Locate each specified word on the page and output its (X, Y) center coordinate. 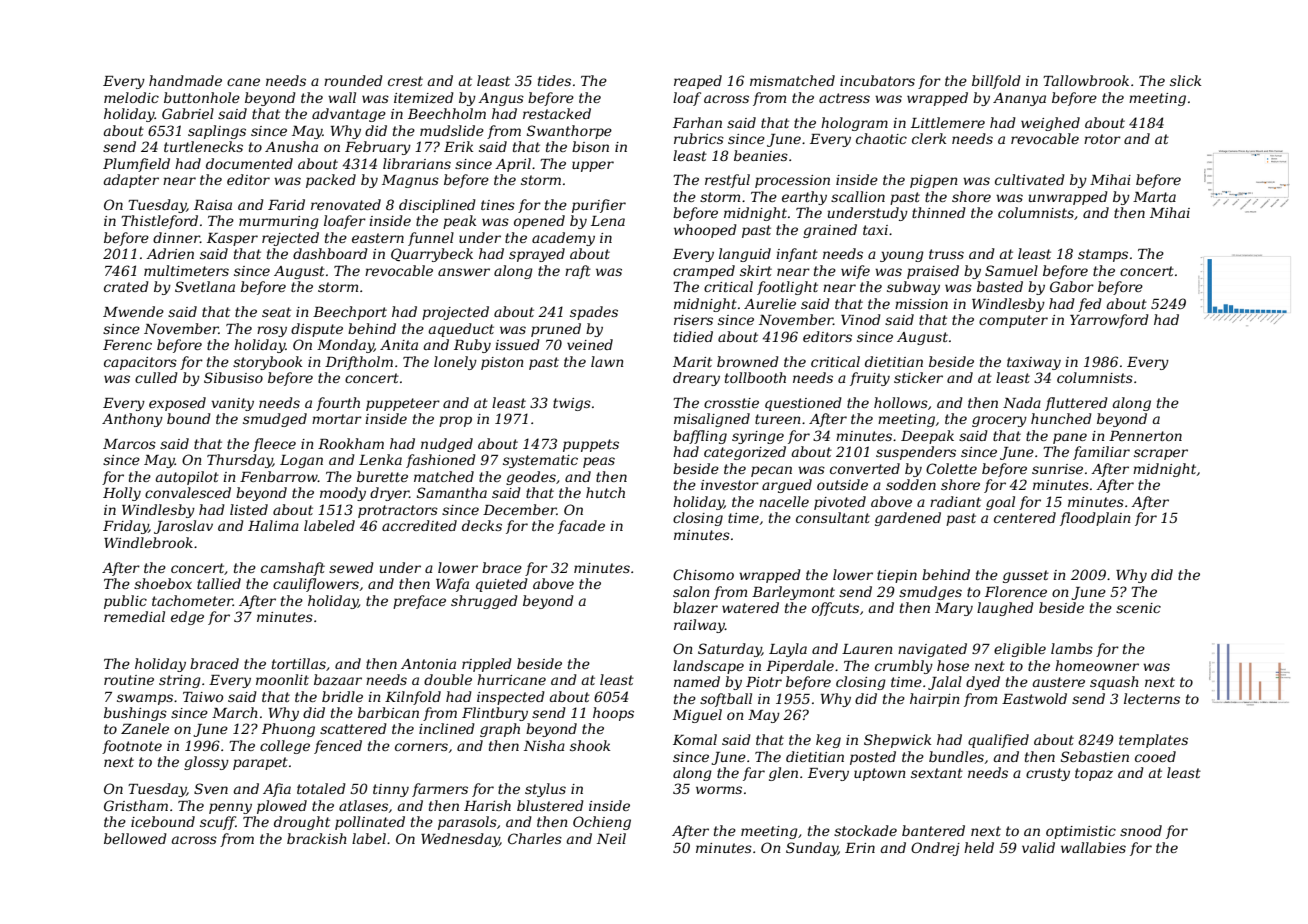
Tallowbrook (1086, 80)
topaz (1094, 774)
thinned (939, 212)
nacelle (784, 501)
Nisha (544, 745)
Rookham (351, 443)
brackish (317, 838)
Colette (951, 468)
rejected (290, 239)
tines (498, 205)
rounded (353, 80)
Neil (611, 838)
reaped (698, 82)
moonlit (282, 679)
